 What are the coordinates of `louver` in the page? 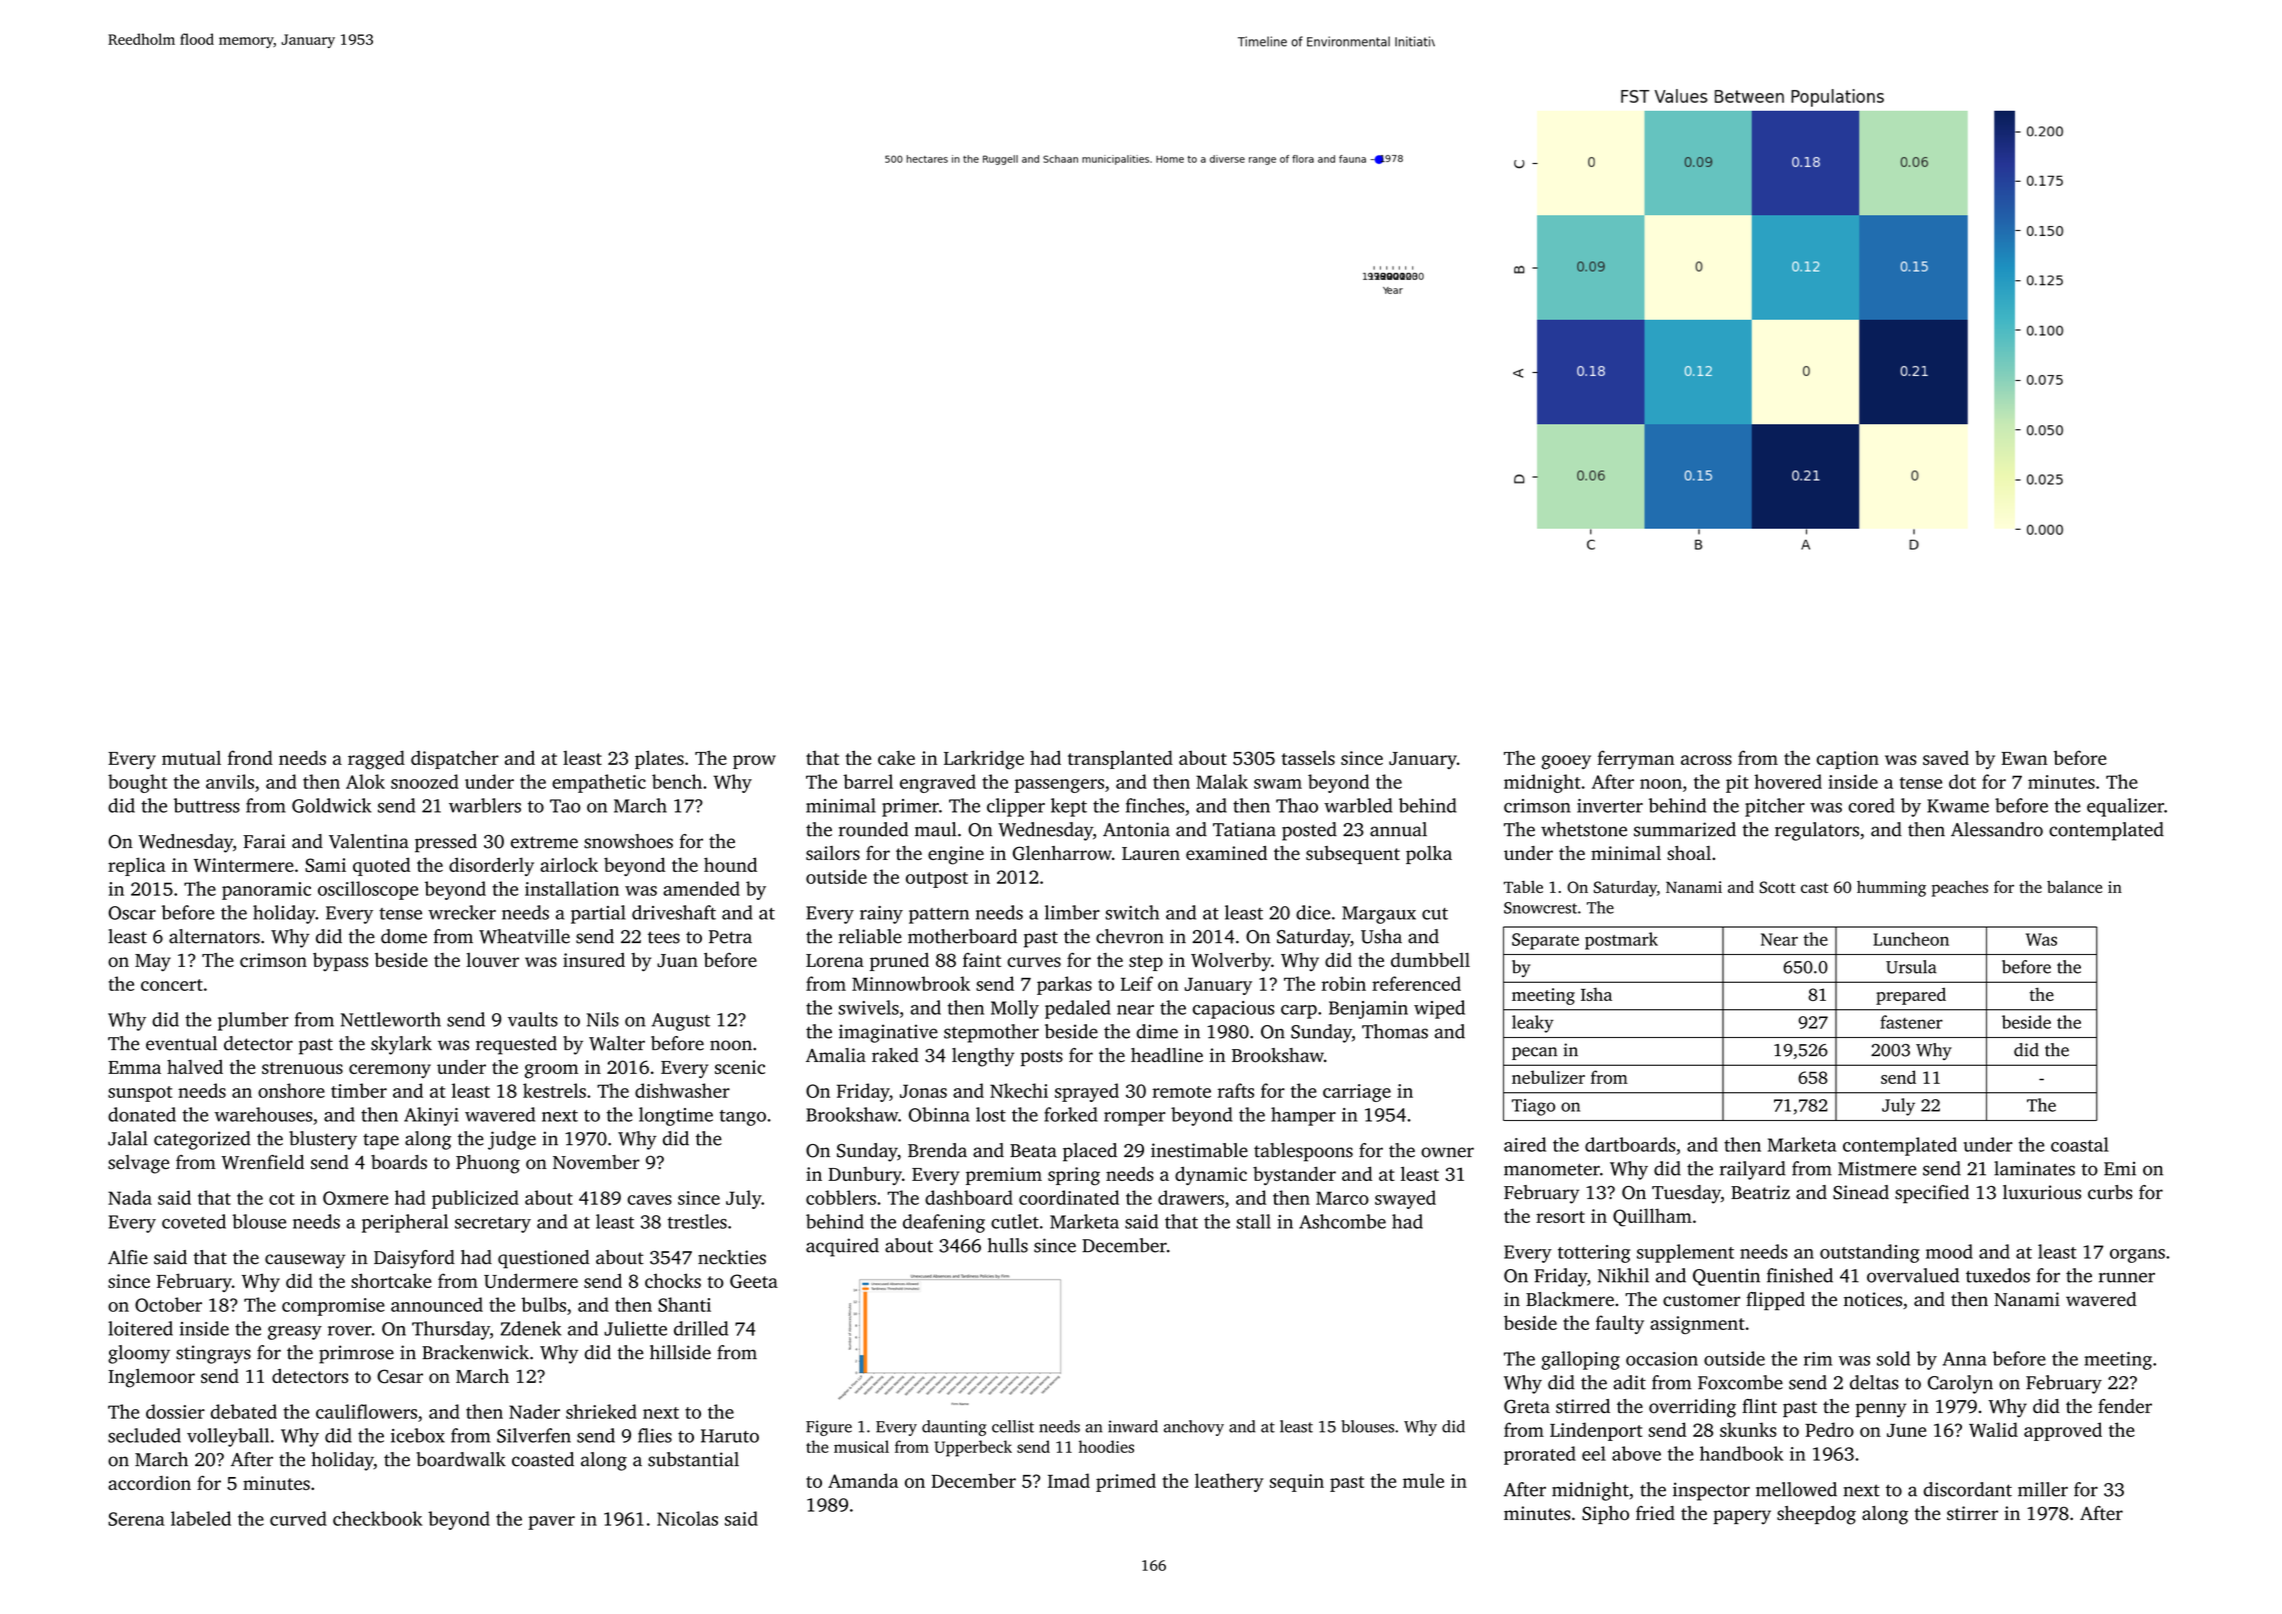 It's located at (492, 960).
